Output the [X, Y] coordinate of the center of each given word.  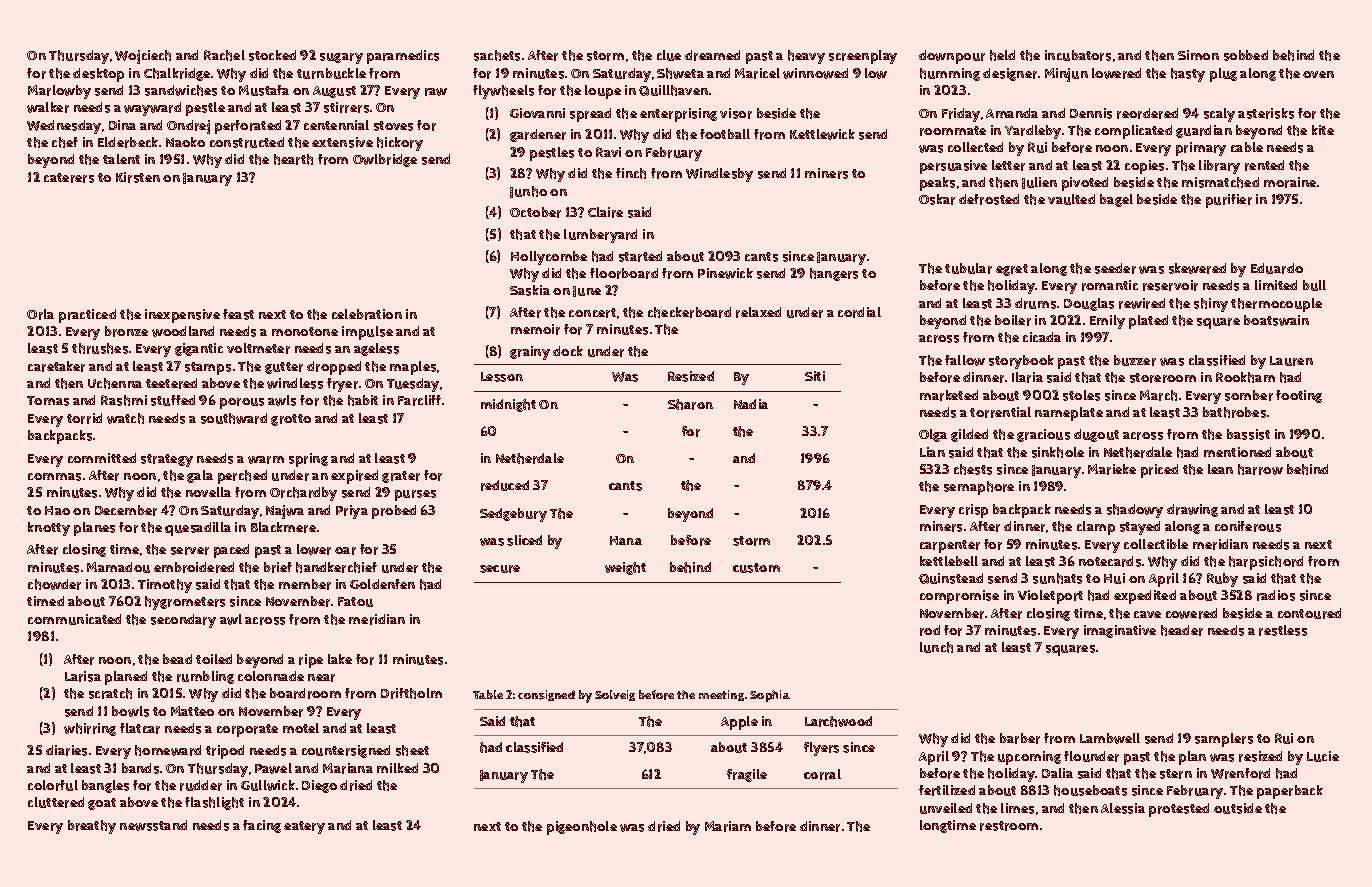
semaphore [979, 488]
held [1002, 55]
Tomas [48, 401]
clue [669, 55]
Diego [319, 786]
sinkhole [1058, 452]
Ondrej [188, 127]
